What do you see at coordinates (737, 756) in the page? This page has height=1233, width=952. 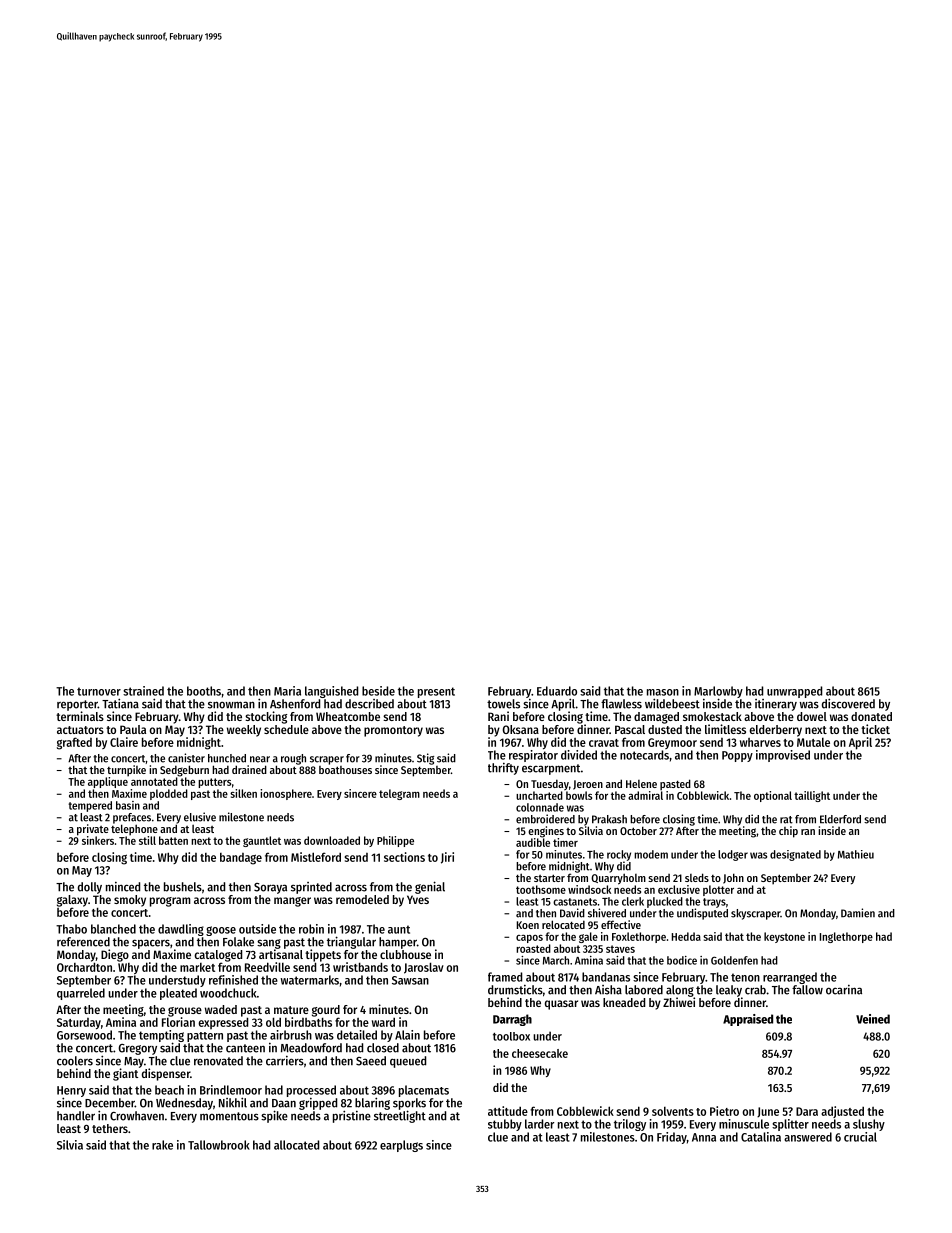 I see `Poppy` at bounding box center [737, 756].
